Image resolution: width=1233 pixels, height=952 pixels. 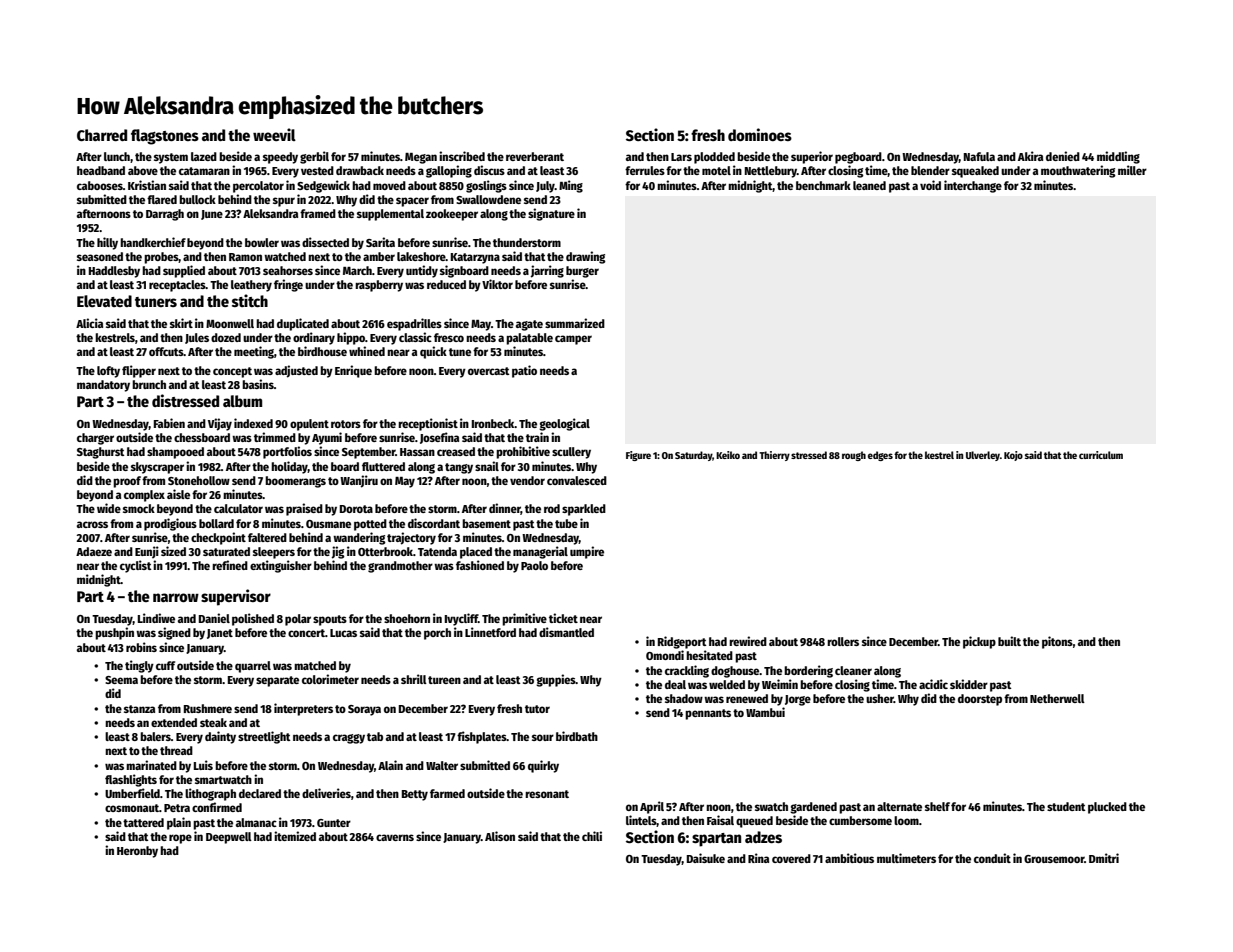 I want to click on boomerangs, so click(x=295, y=482).
